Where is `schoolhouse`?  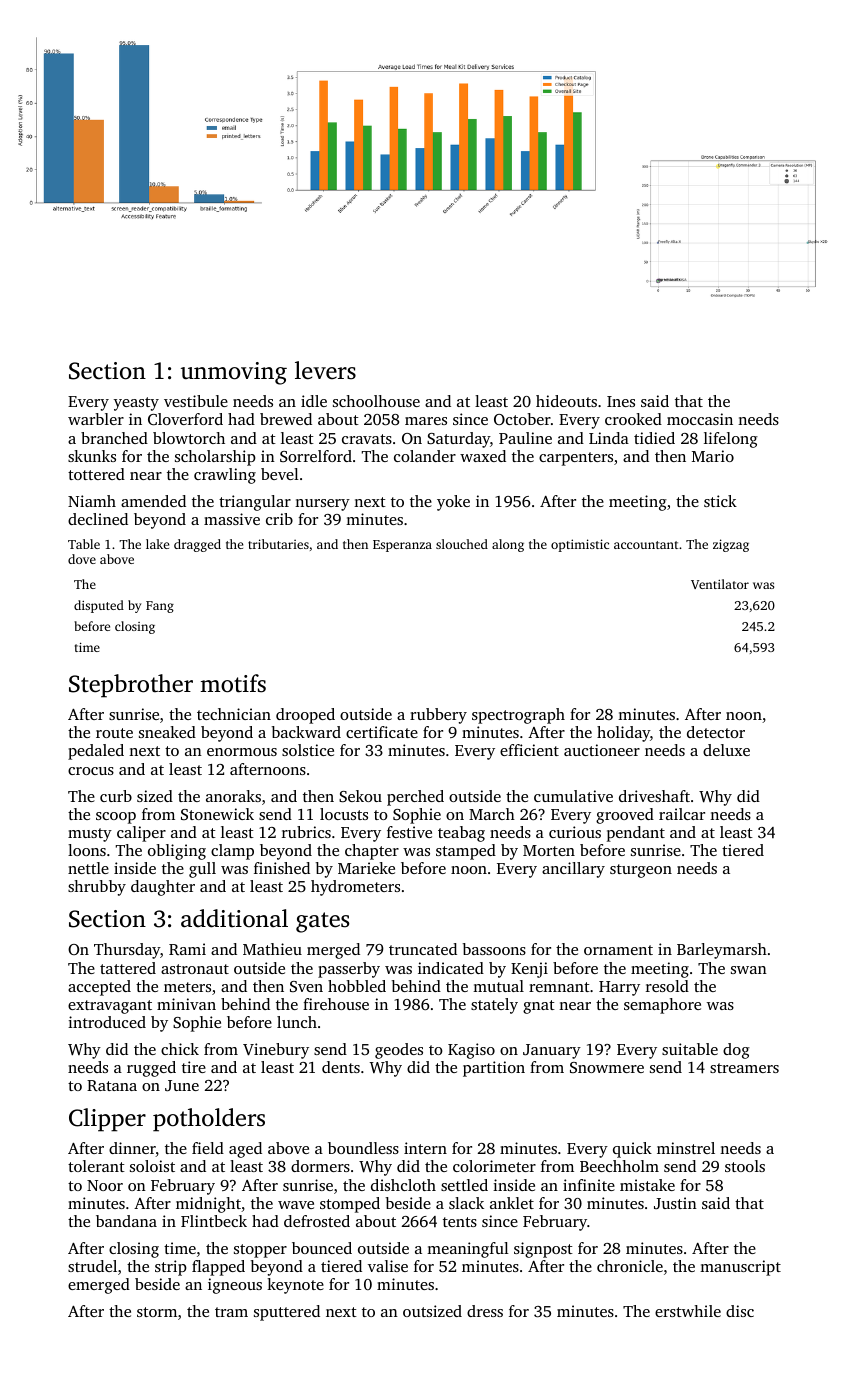
schoolhouse is located at coordinates (376, 401).
